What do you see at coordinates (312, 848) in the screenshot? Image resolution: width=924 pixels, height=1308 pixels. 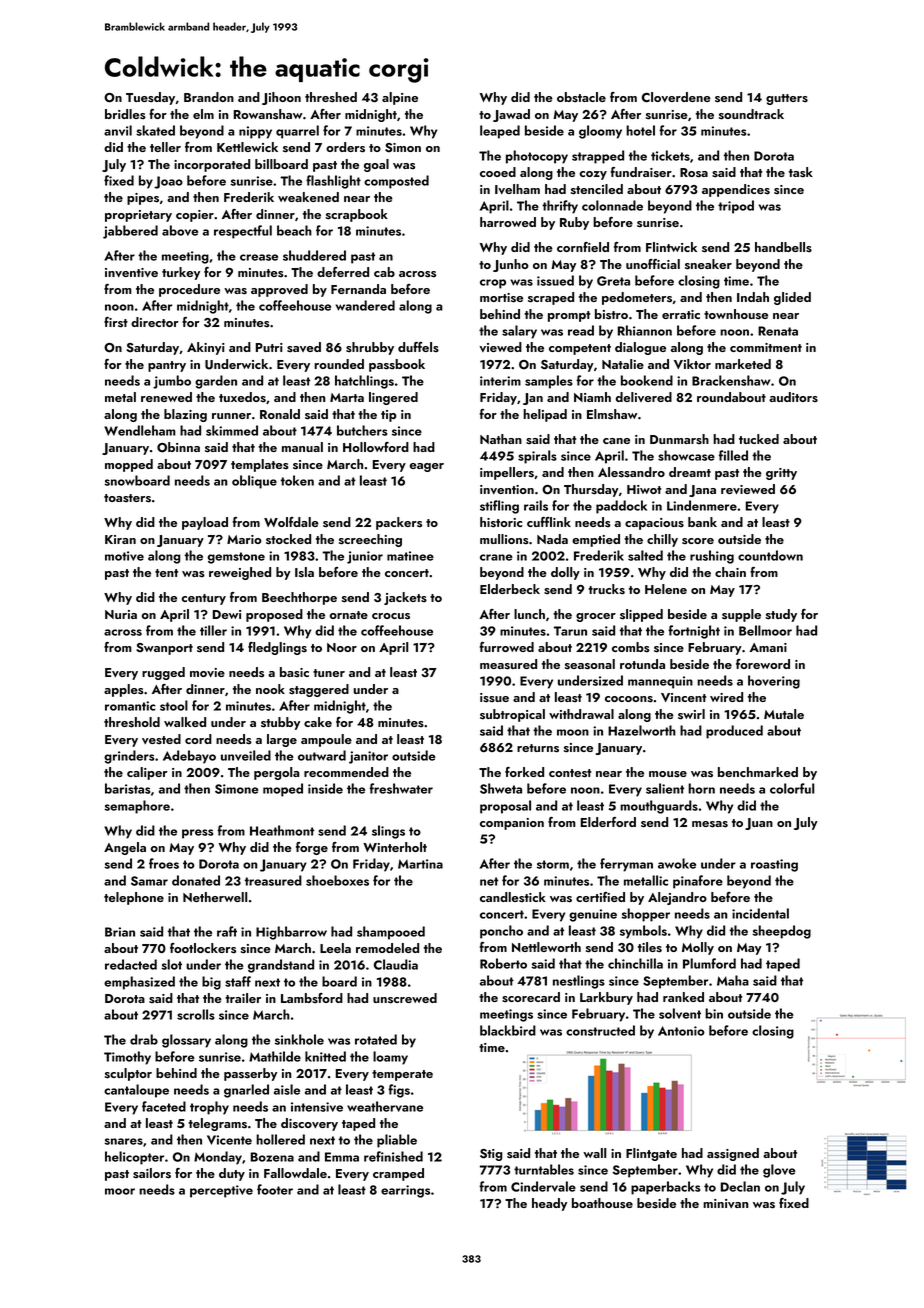 I see `forge` at bounding box center [312, 848].
